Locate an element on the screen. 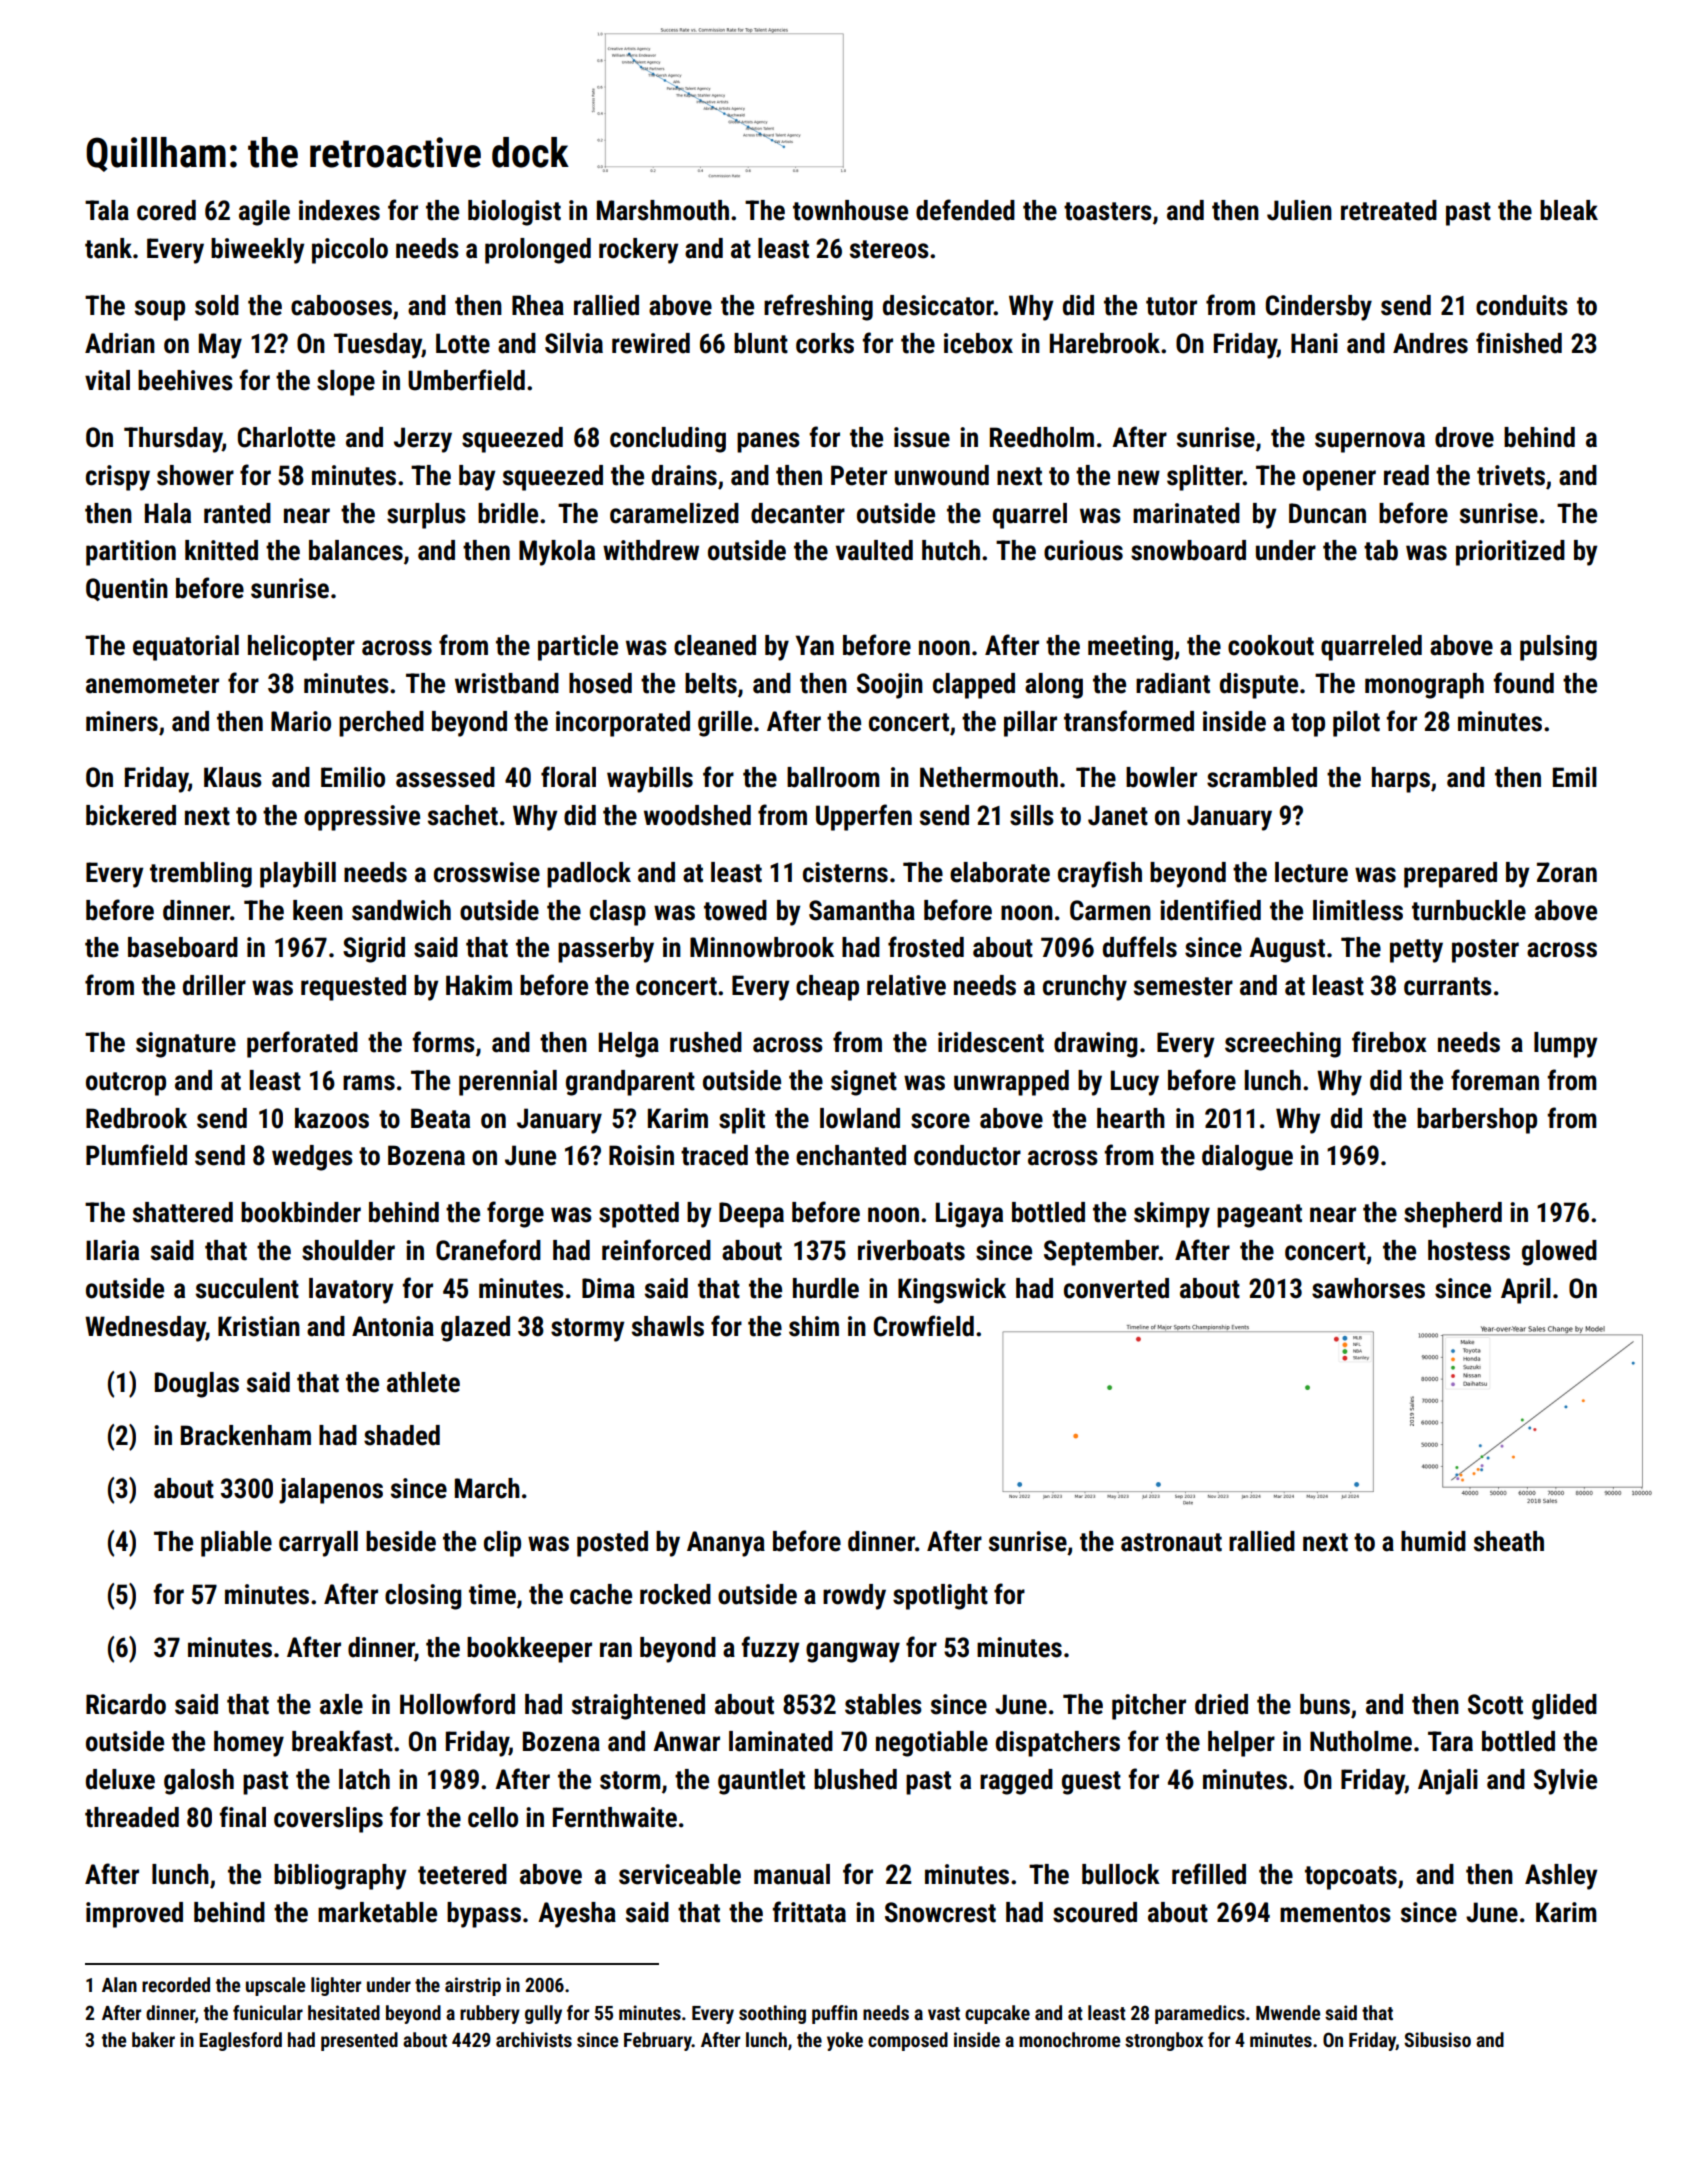  tank is located at coordinates (108, 248).
